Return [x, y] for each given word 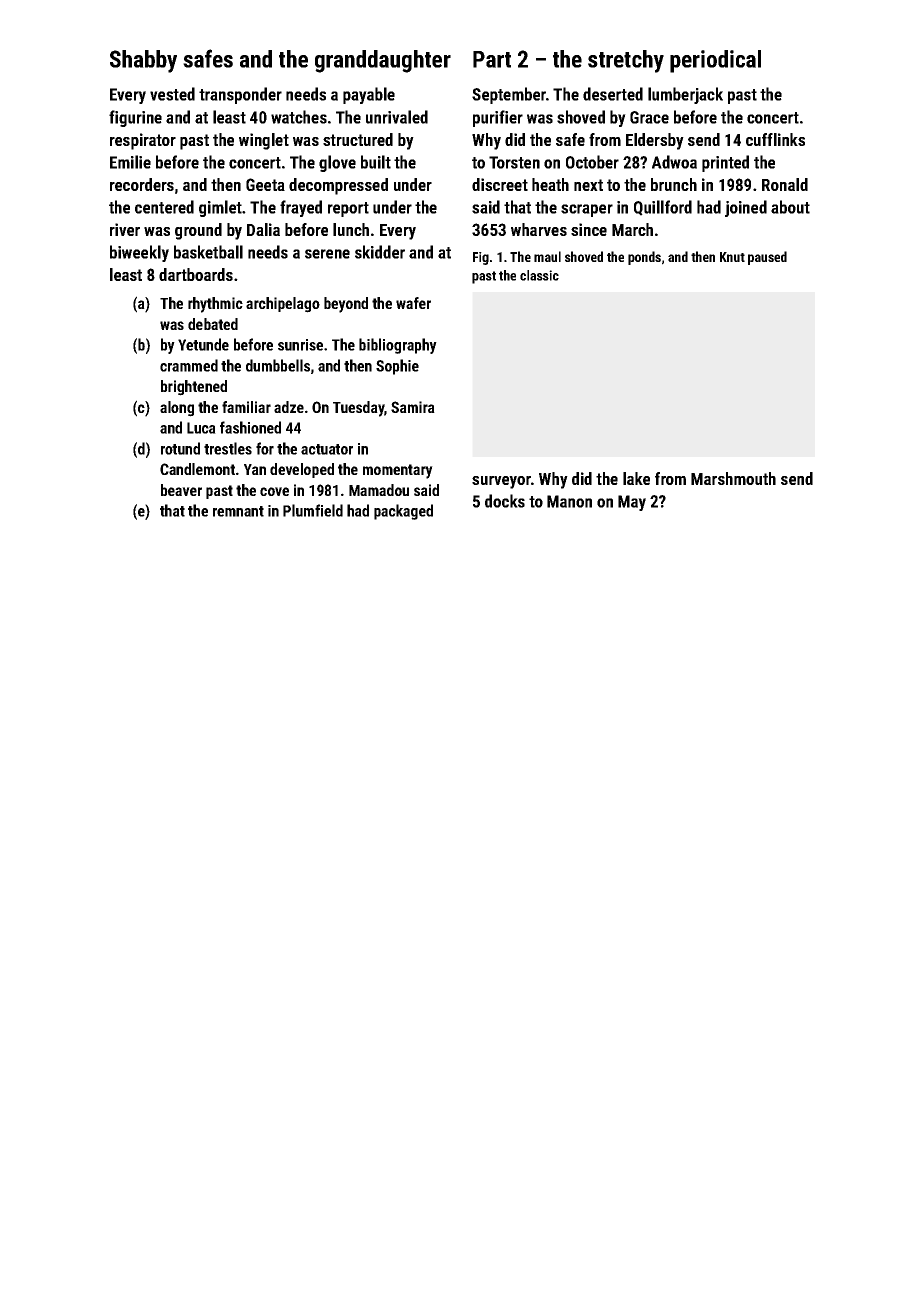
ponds [644, 258]
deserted [613, 94]
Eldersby [655, 141]
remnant [238, 511]
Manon [569, 501]
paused [767, 258]
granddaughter [383, 61]
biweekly [139, 253]
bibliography [398, 346]
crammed [189, 365]
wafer [413, 303]
